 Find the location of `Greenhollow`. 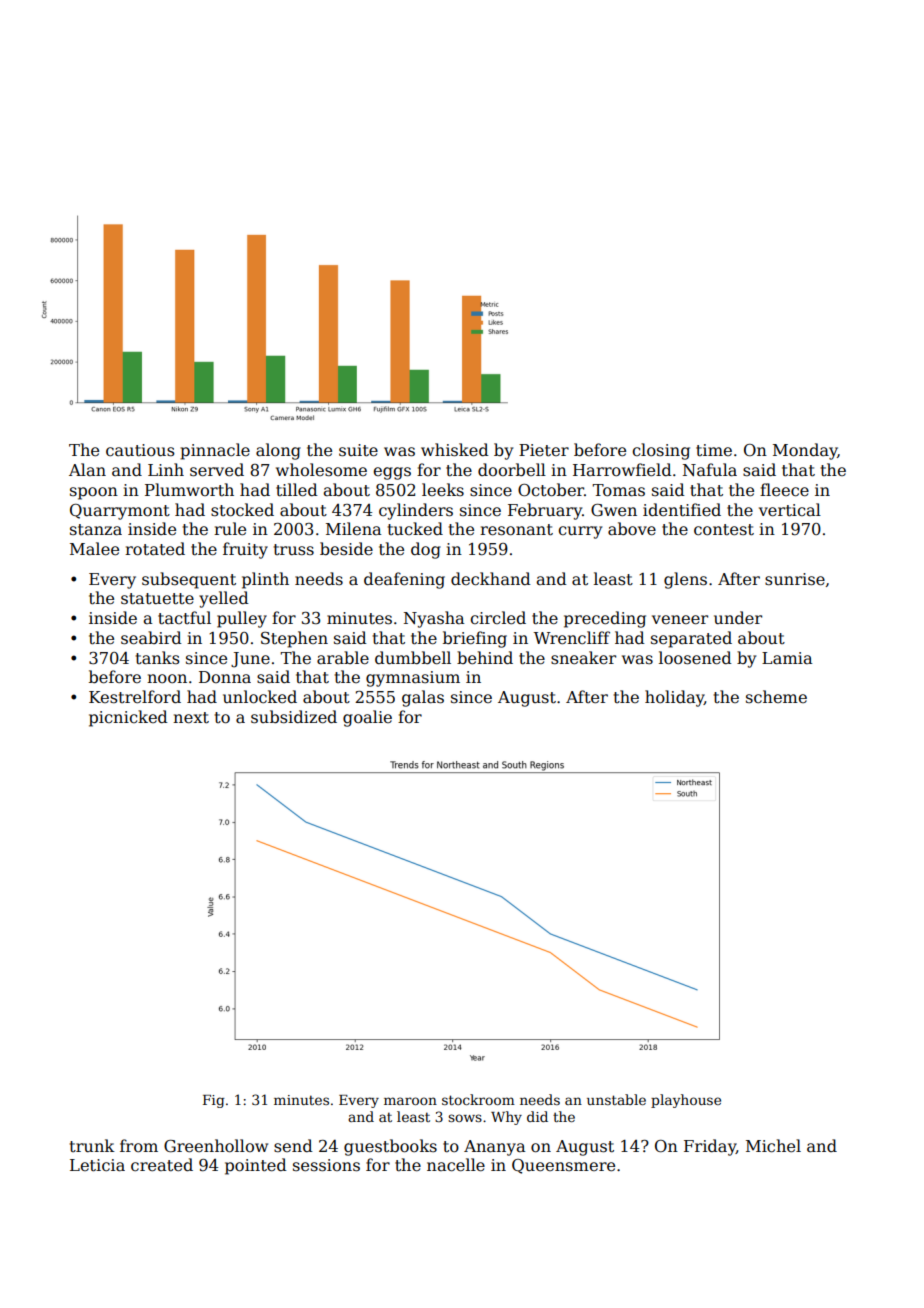

Greenhollow is located at coordinates (216, 1146).
